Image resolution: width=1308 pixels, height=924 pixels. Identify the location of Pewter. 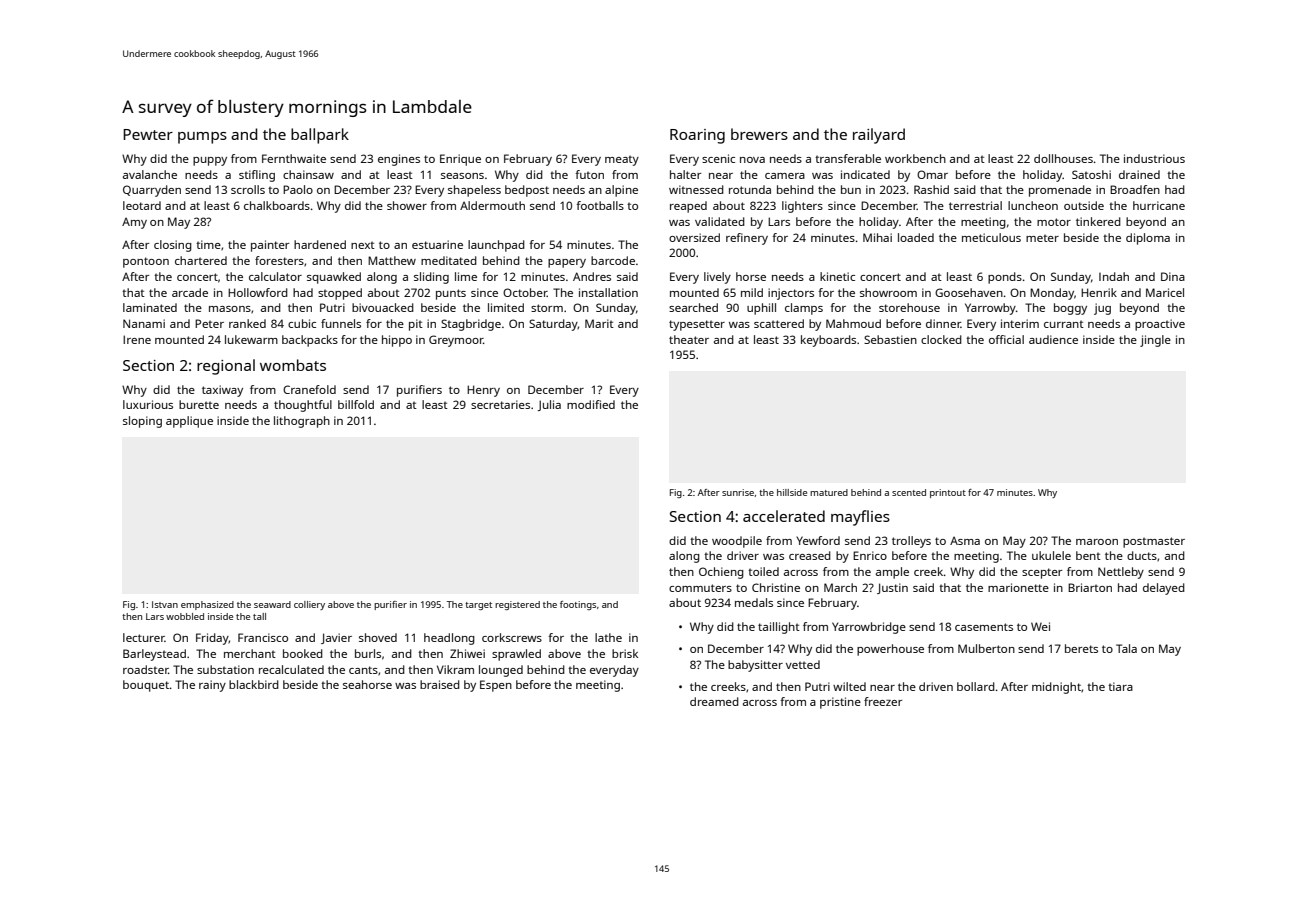
(148, 134).
